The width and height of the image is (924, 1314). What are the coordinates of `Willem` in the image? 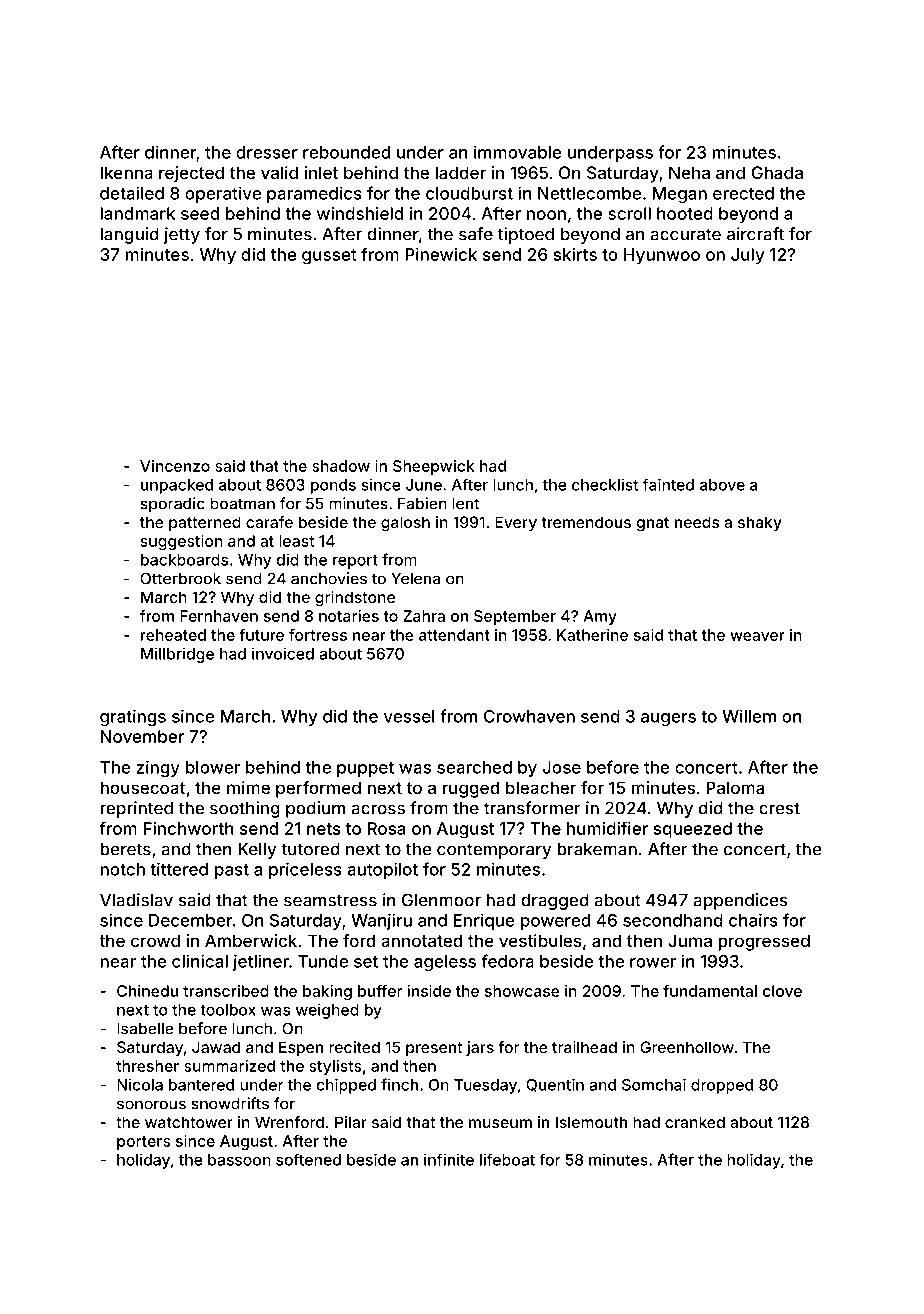 It's located at (749, 716).
